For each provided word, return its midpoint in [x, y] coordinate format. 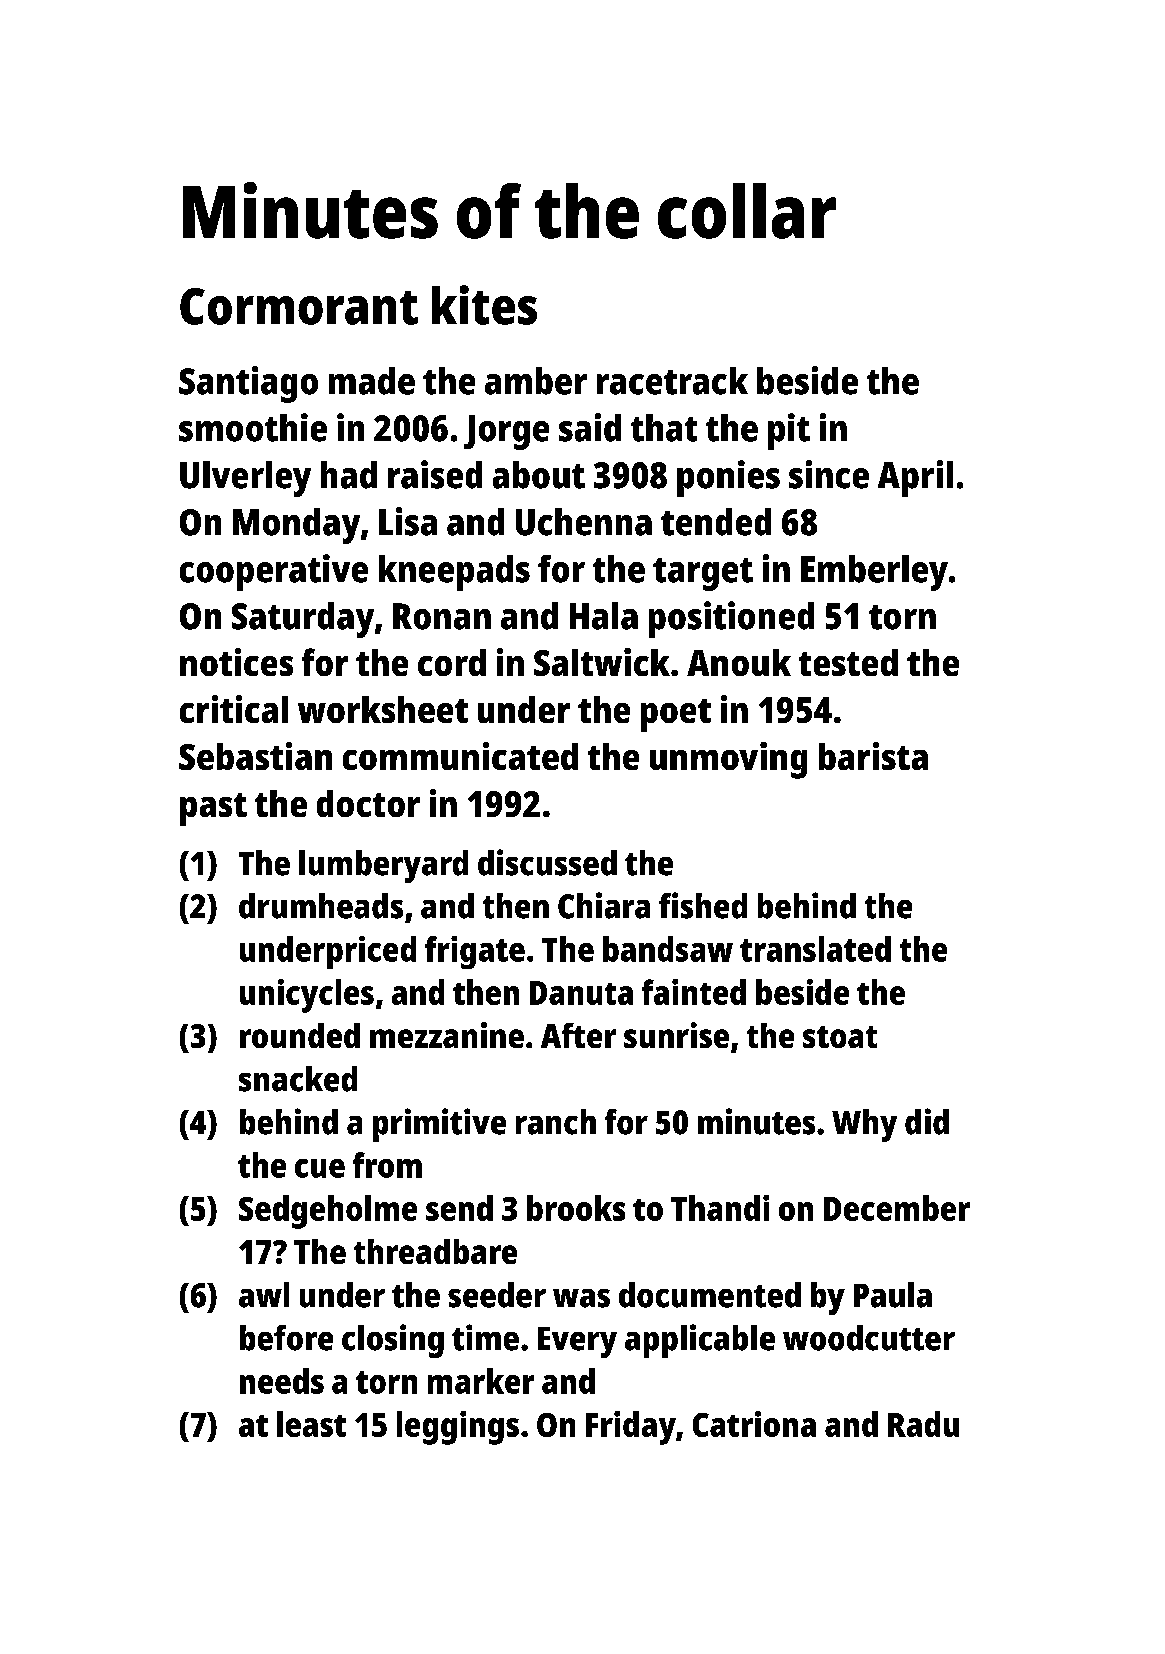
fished [703, 905]
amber [536, 381]
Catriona [754, 1424]
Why [864, 1125]
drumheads [321, 906]
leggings [458, 1428]
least [311, 1424]
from [387, 1165]
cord [452, 662]
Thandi [720, 1208]
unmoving [728, 760]
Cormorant [299, 306]
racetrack [672, 381]
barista [873, 756]
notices [236, 662]
